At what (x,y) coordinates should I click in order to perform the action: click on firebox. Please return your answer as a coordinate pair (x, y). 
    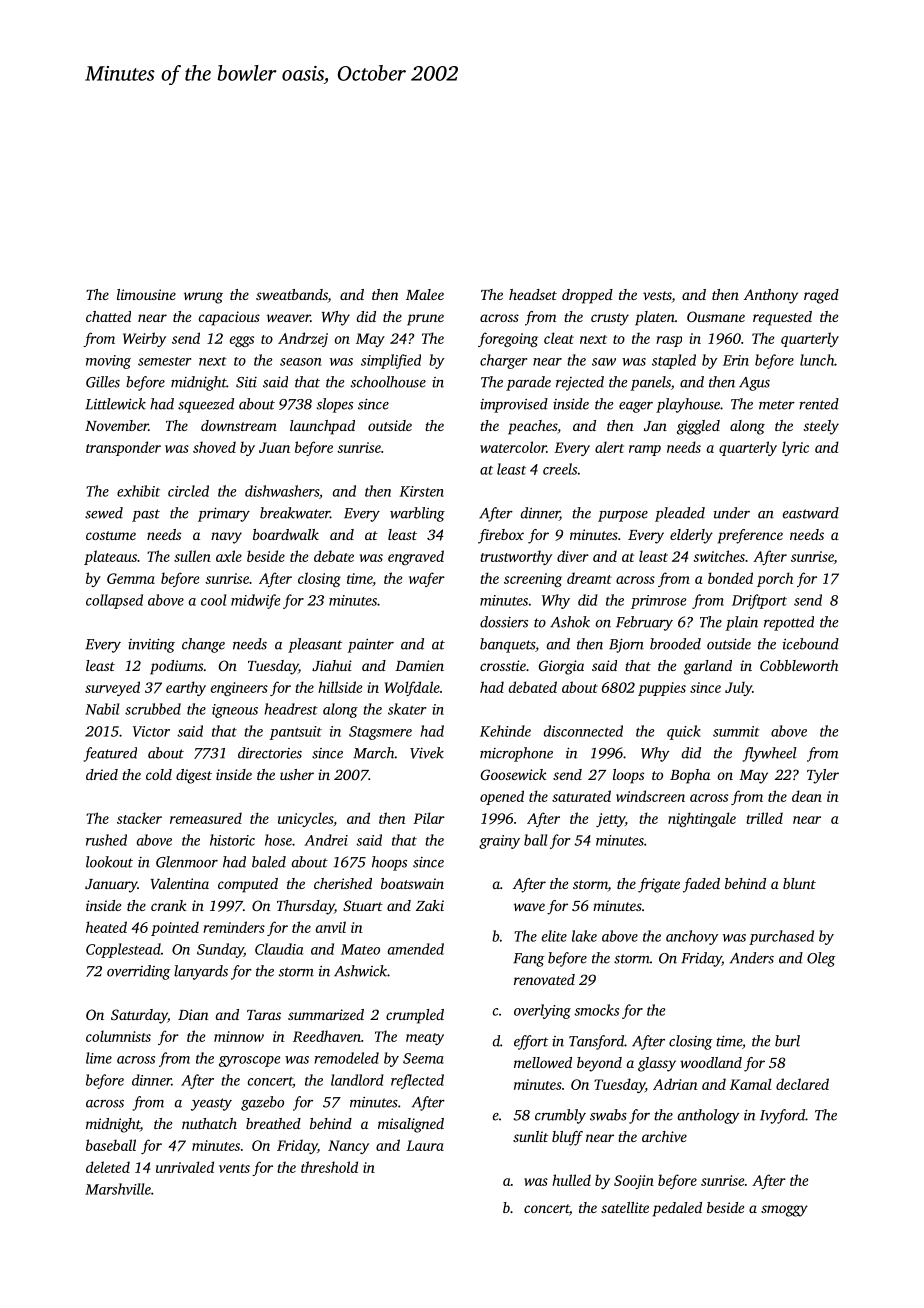
    Looking at the image, I should click on (501, 536).
